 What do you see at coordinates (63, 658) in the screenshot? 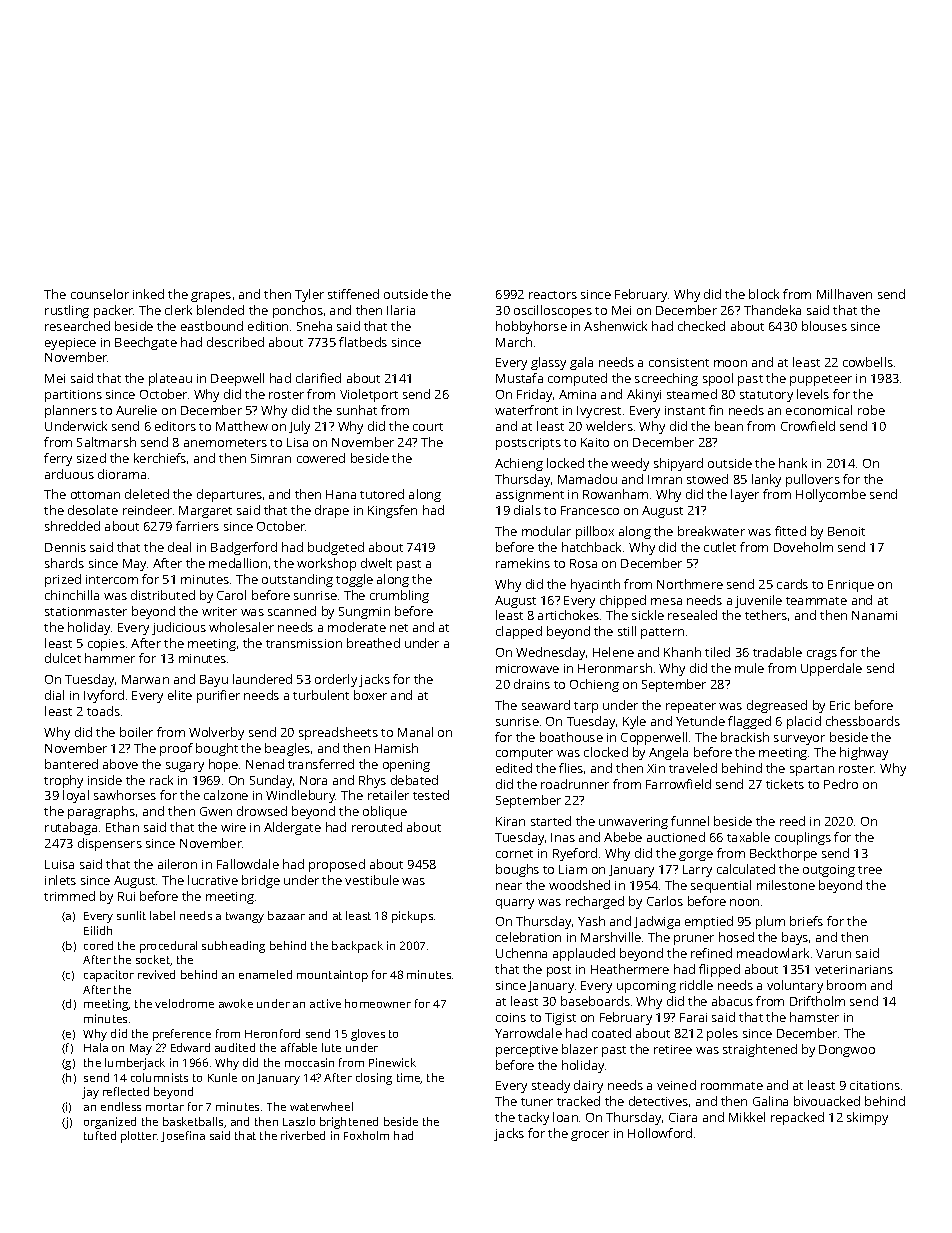
I see `dulcet` at bounding box center [63, 658].
